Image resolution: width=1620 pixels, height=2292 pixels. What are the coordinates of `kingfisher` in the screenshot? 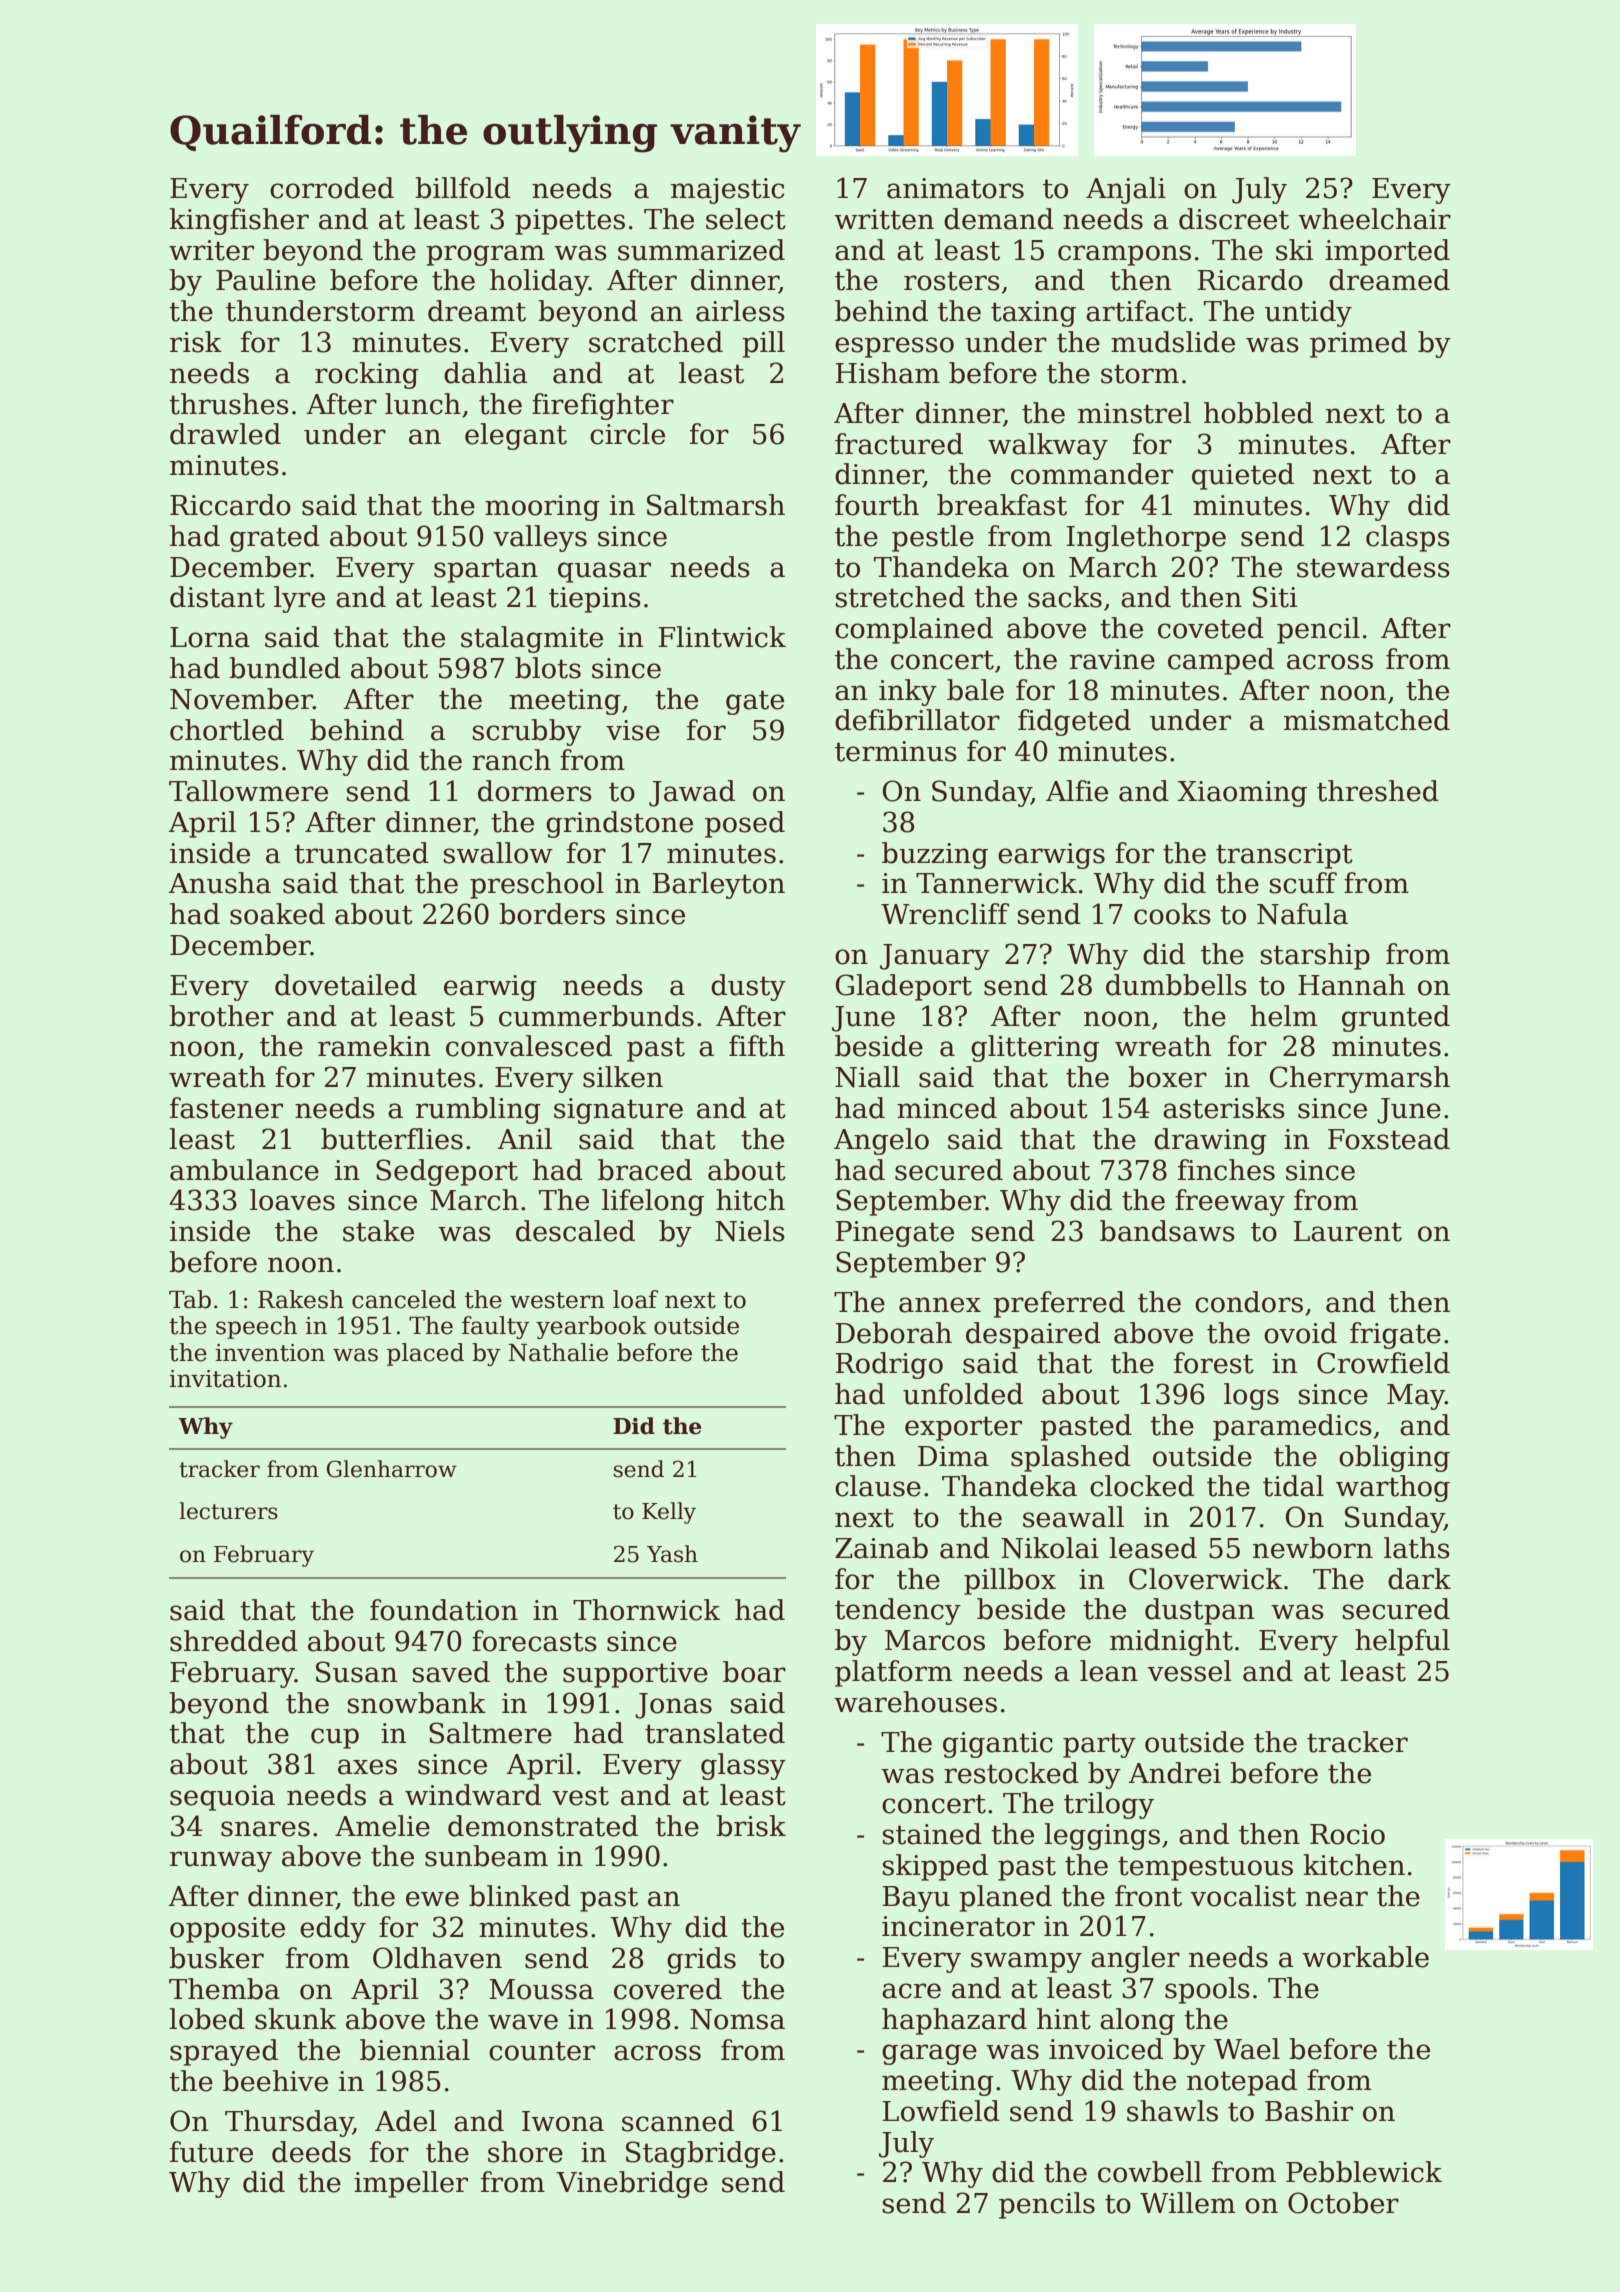 It's located at (239, 221).
